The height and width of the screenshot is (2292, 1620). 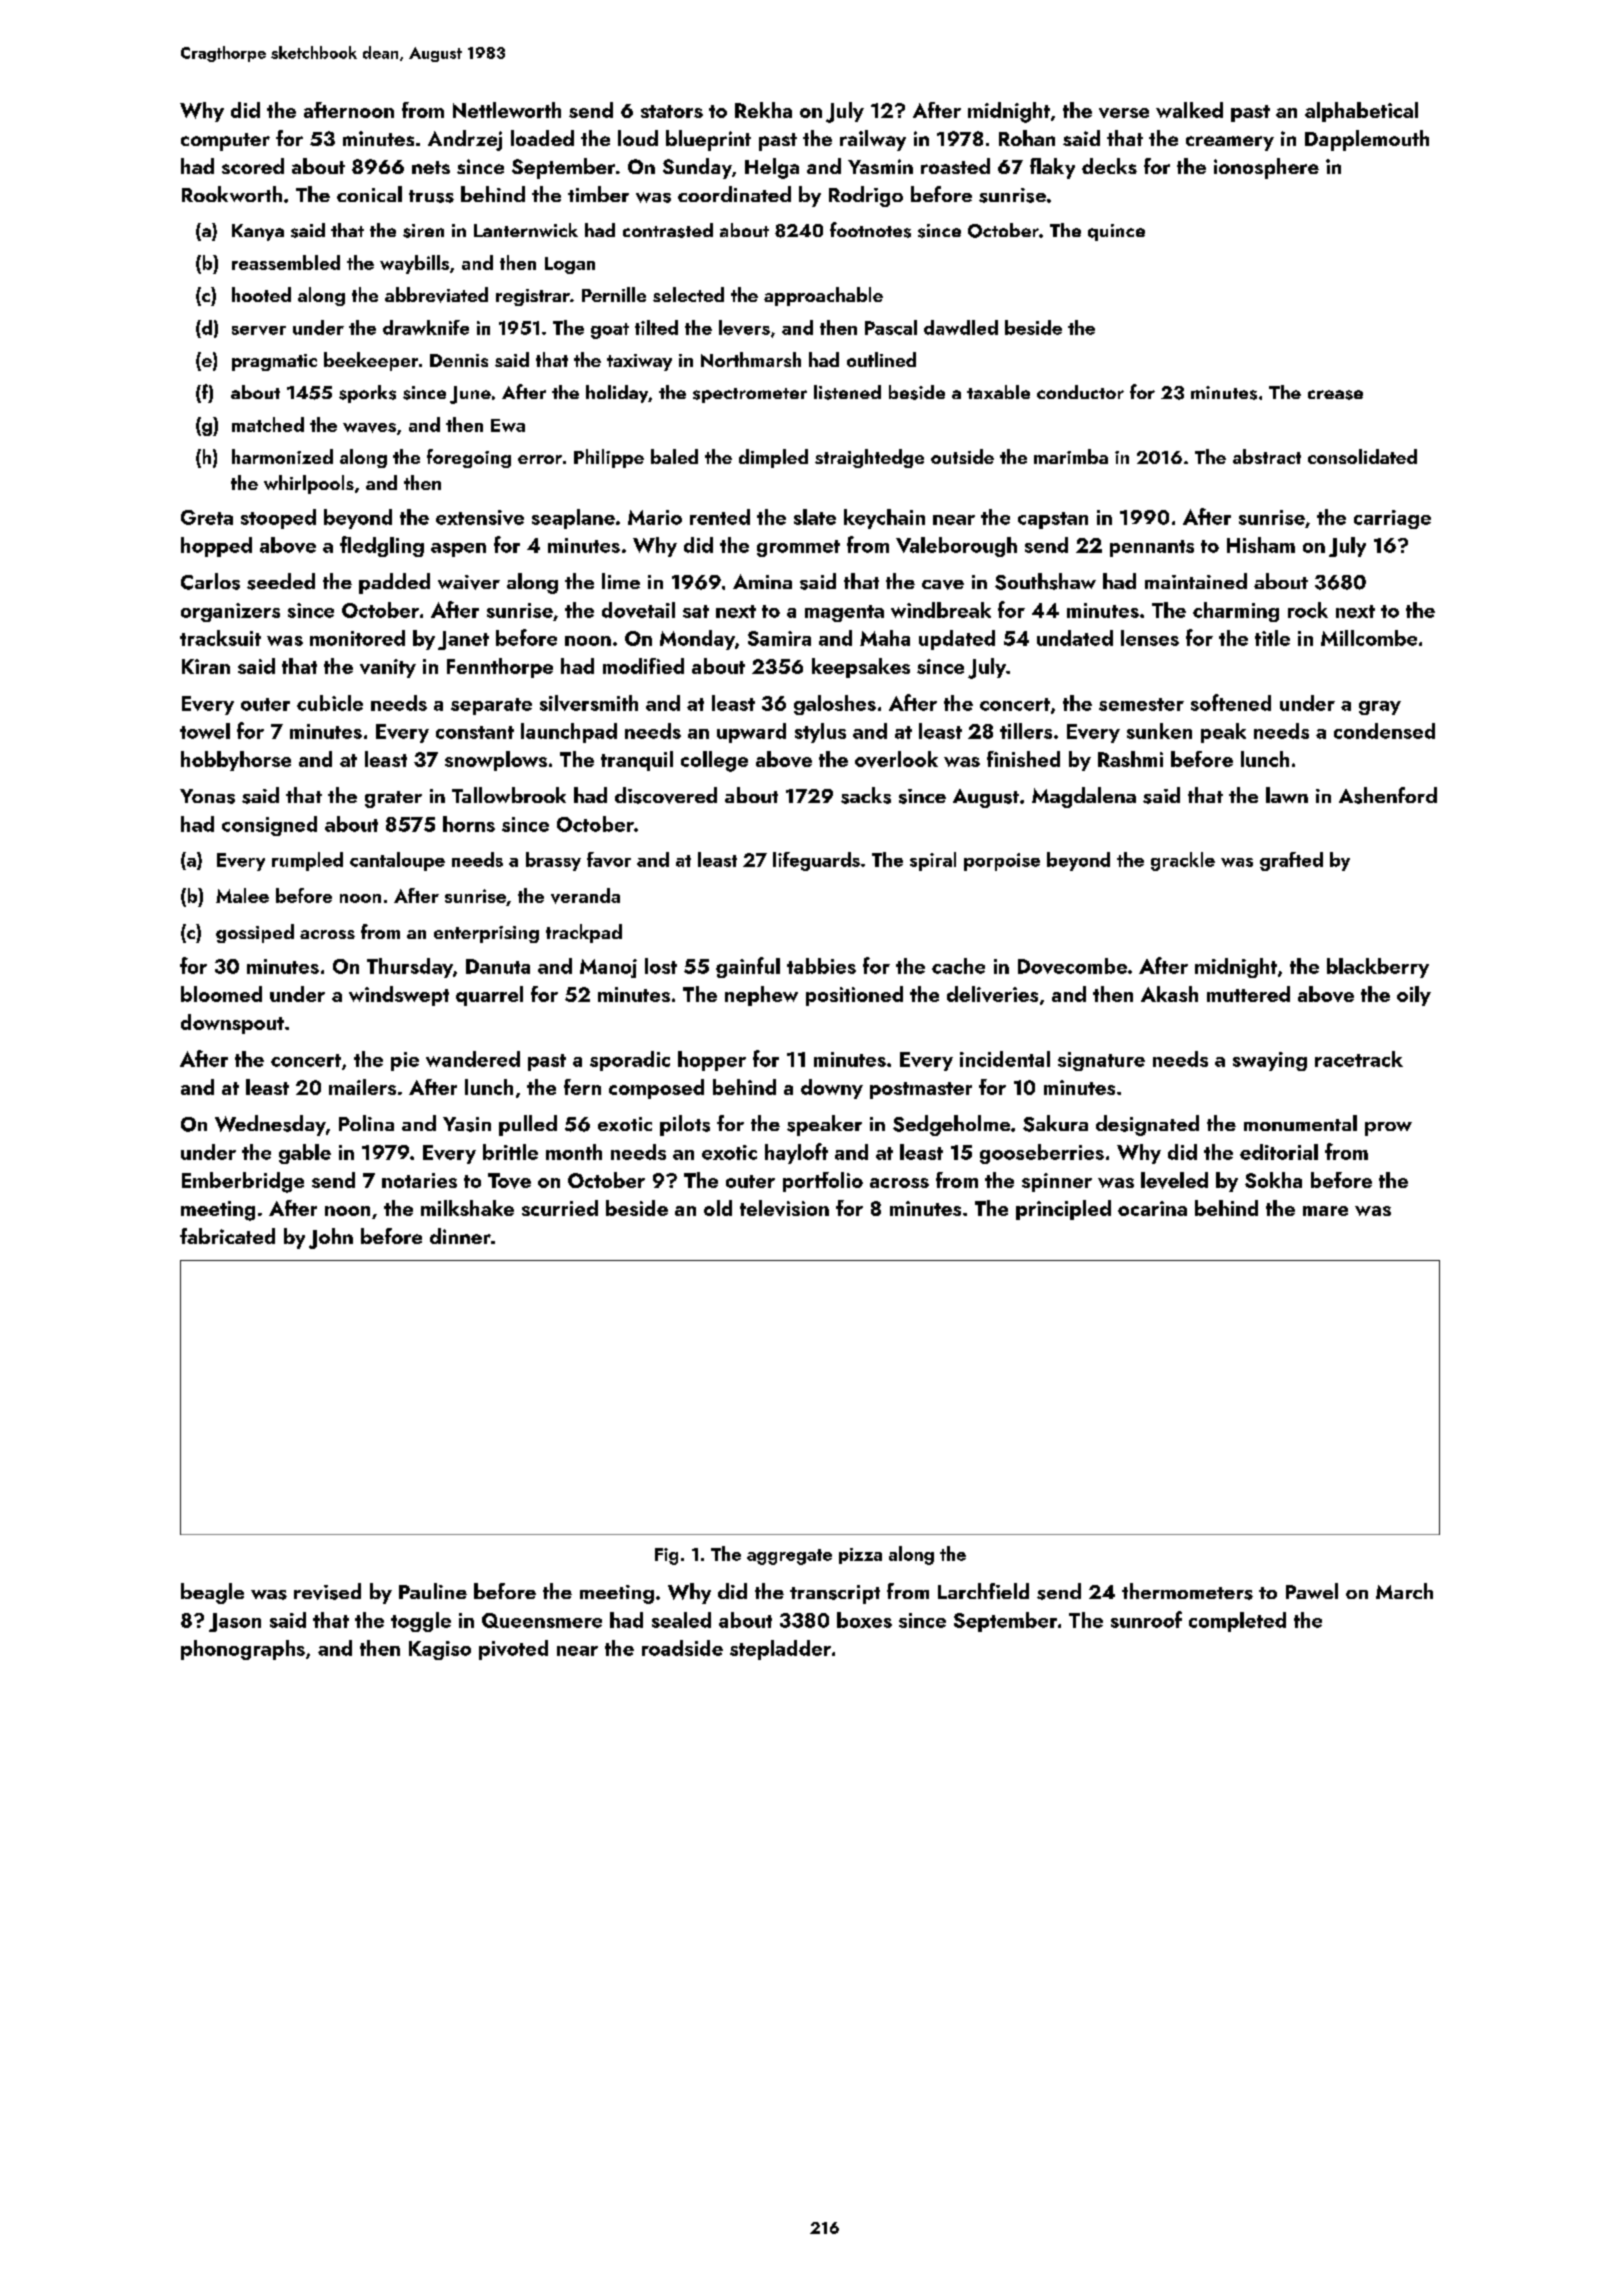 I want to click on levers, so click(x=744, y=327).
